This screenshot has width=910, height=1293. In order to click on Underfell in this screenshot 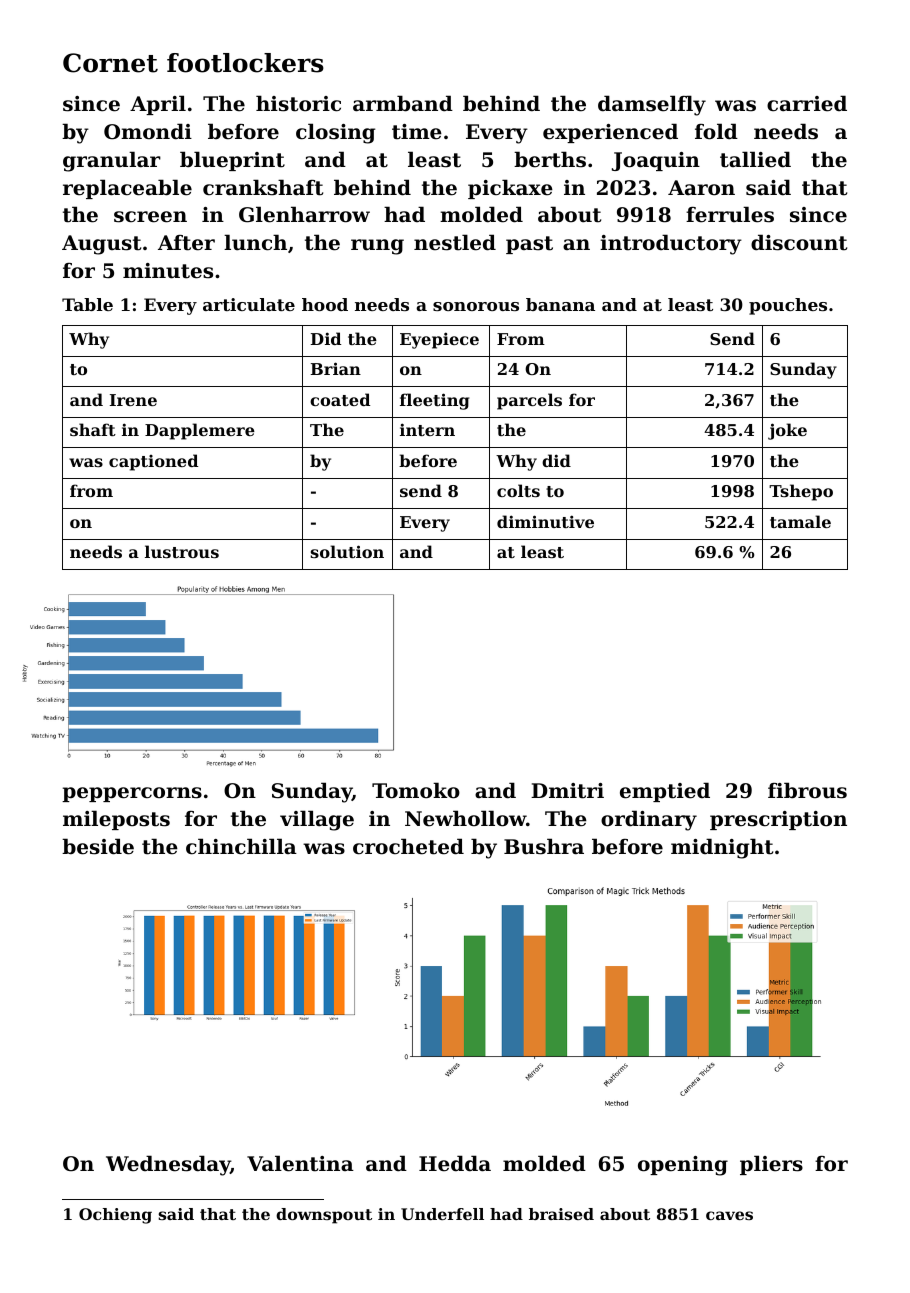, I will do `click(442, 1214)`.
